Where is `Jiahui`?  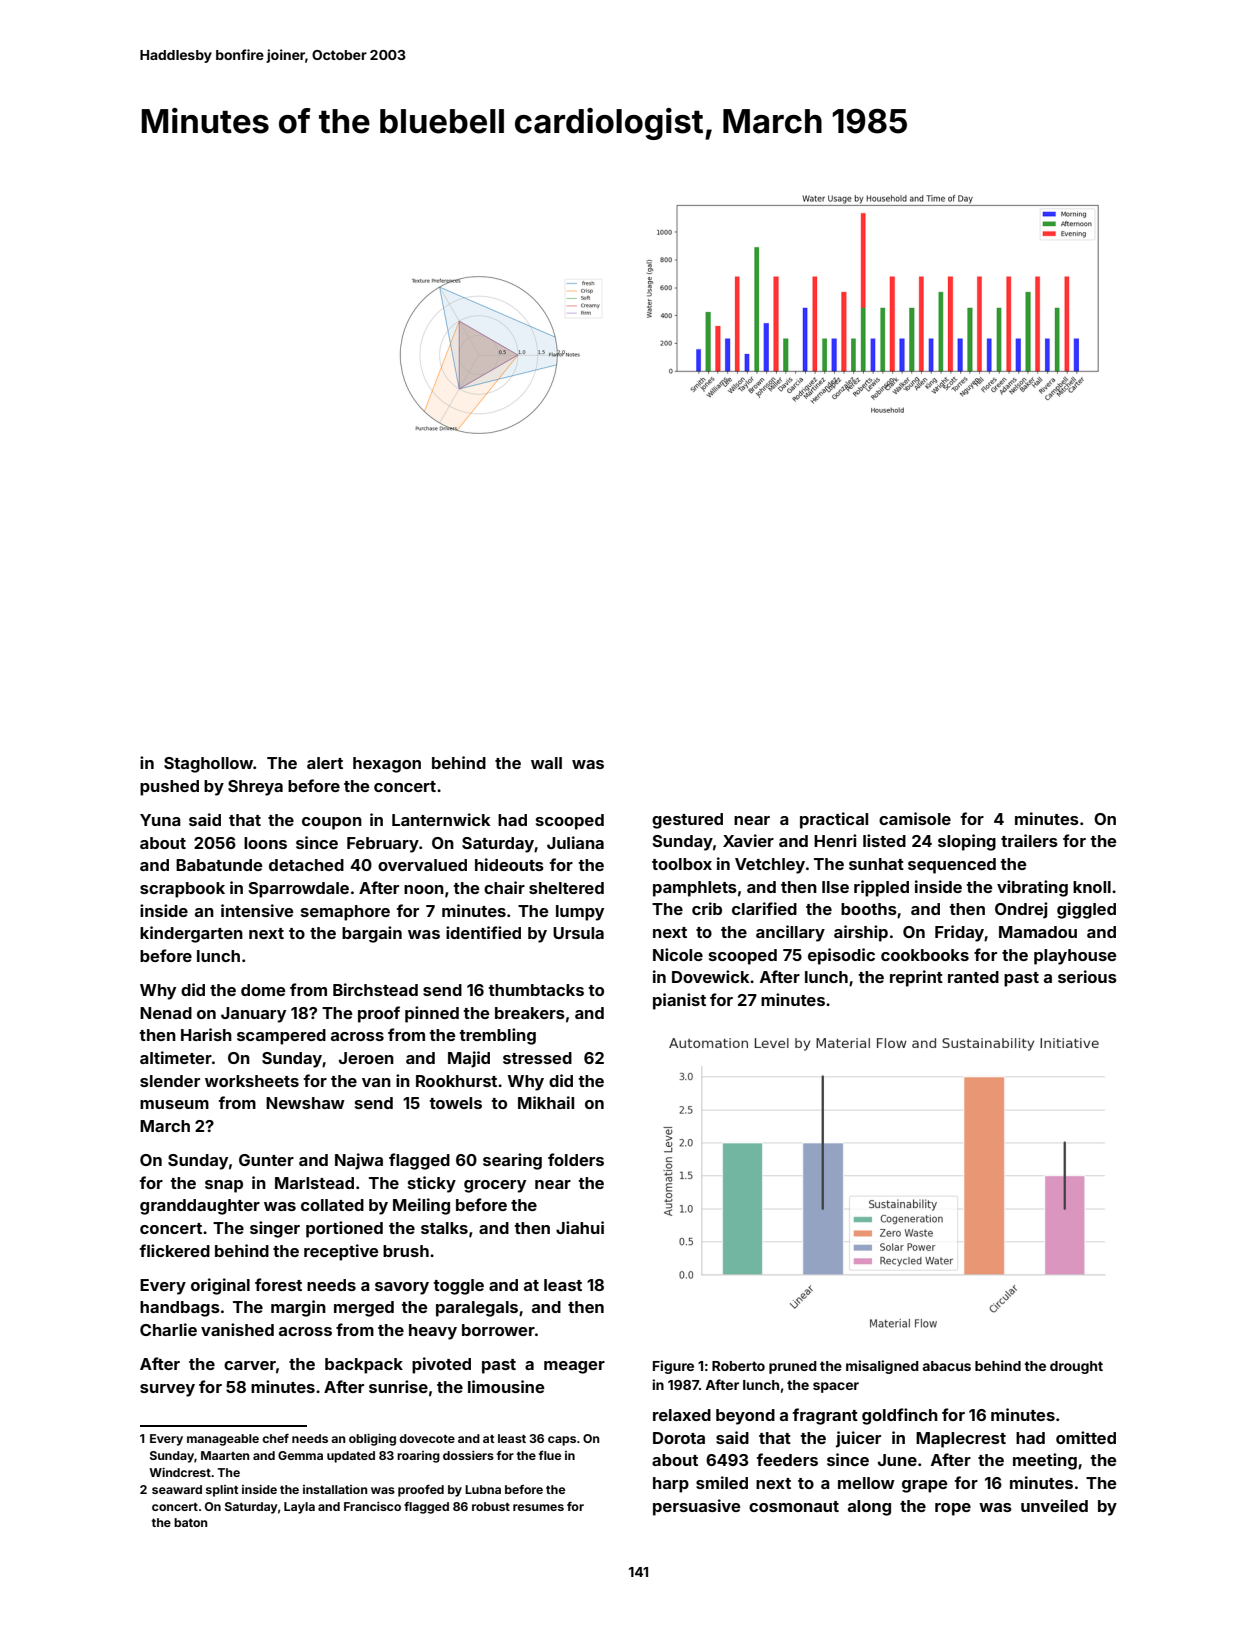 Jiahui is located at coordinates (580, 1227).
